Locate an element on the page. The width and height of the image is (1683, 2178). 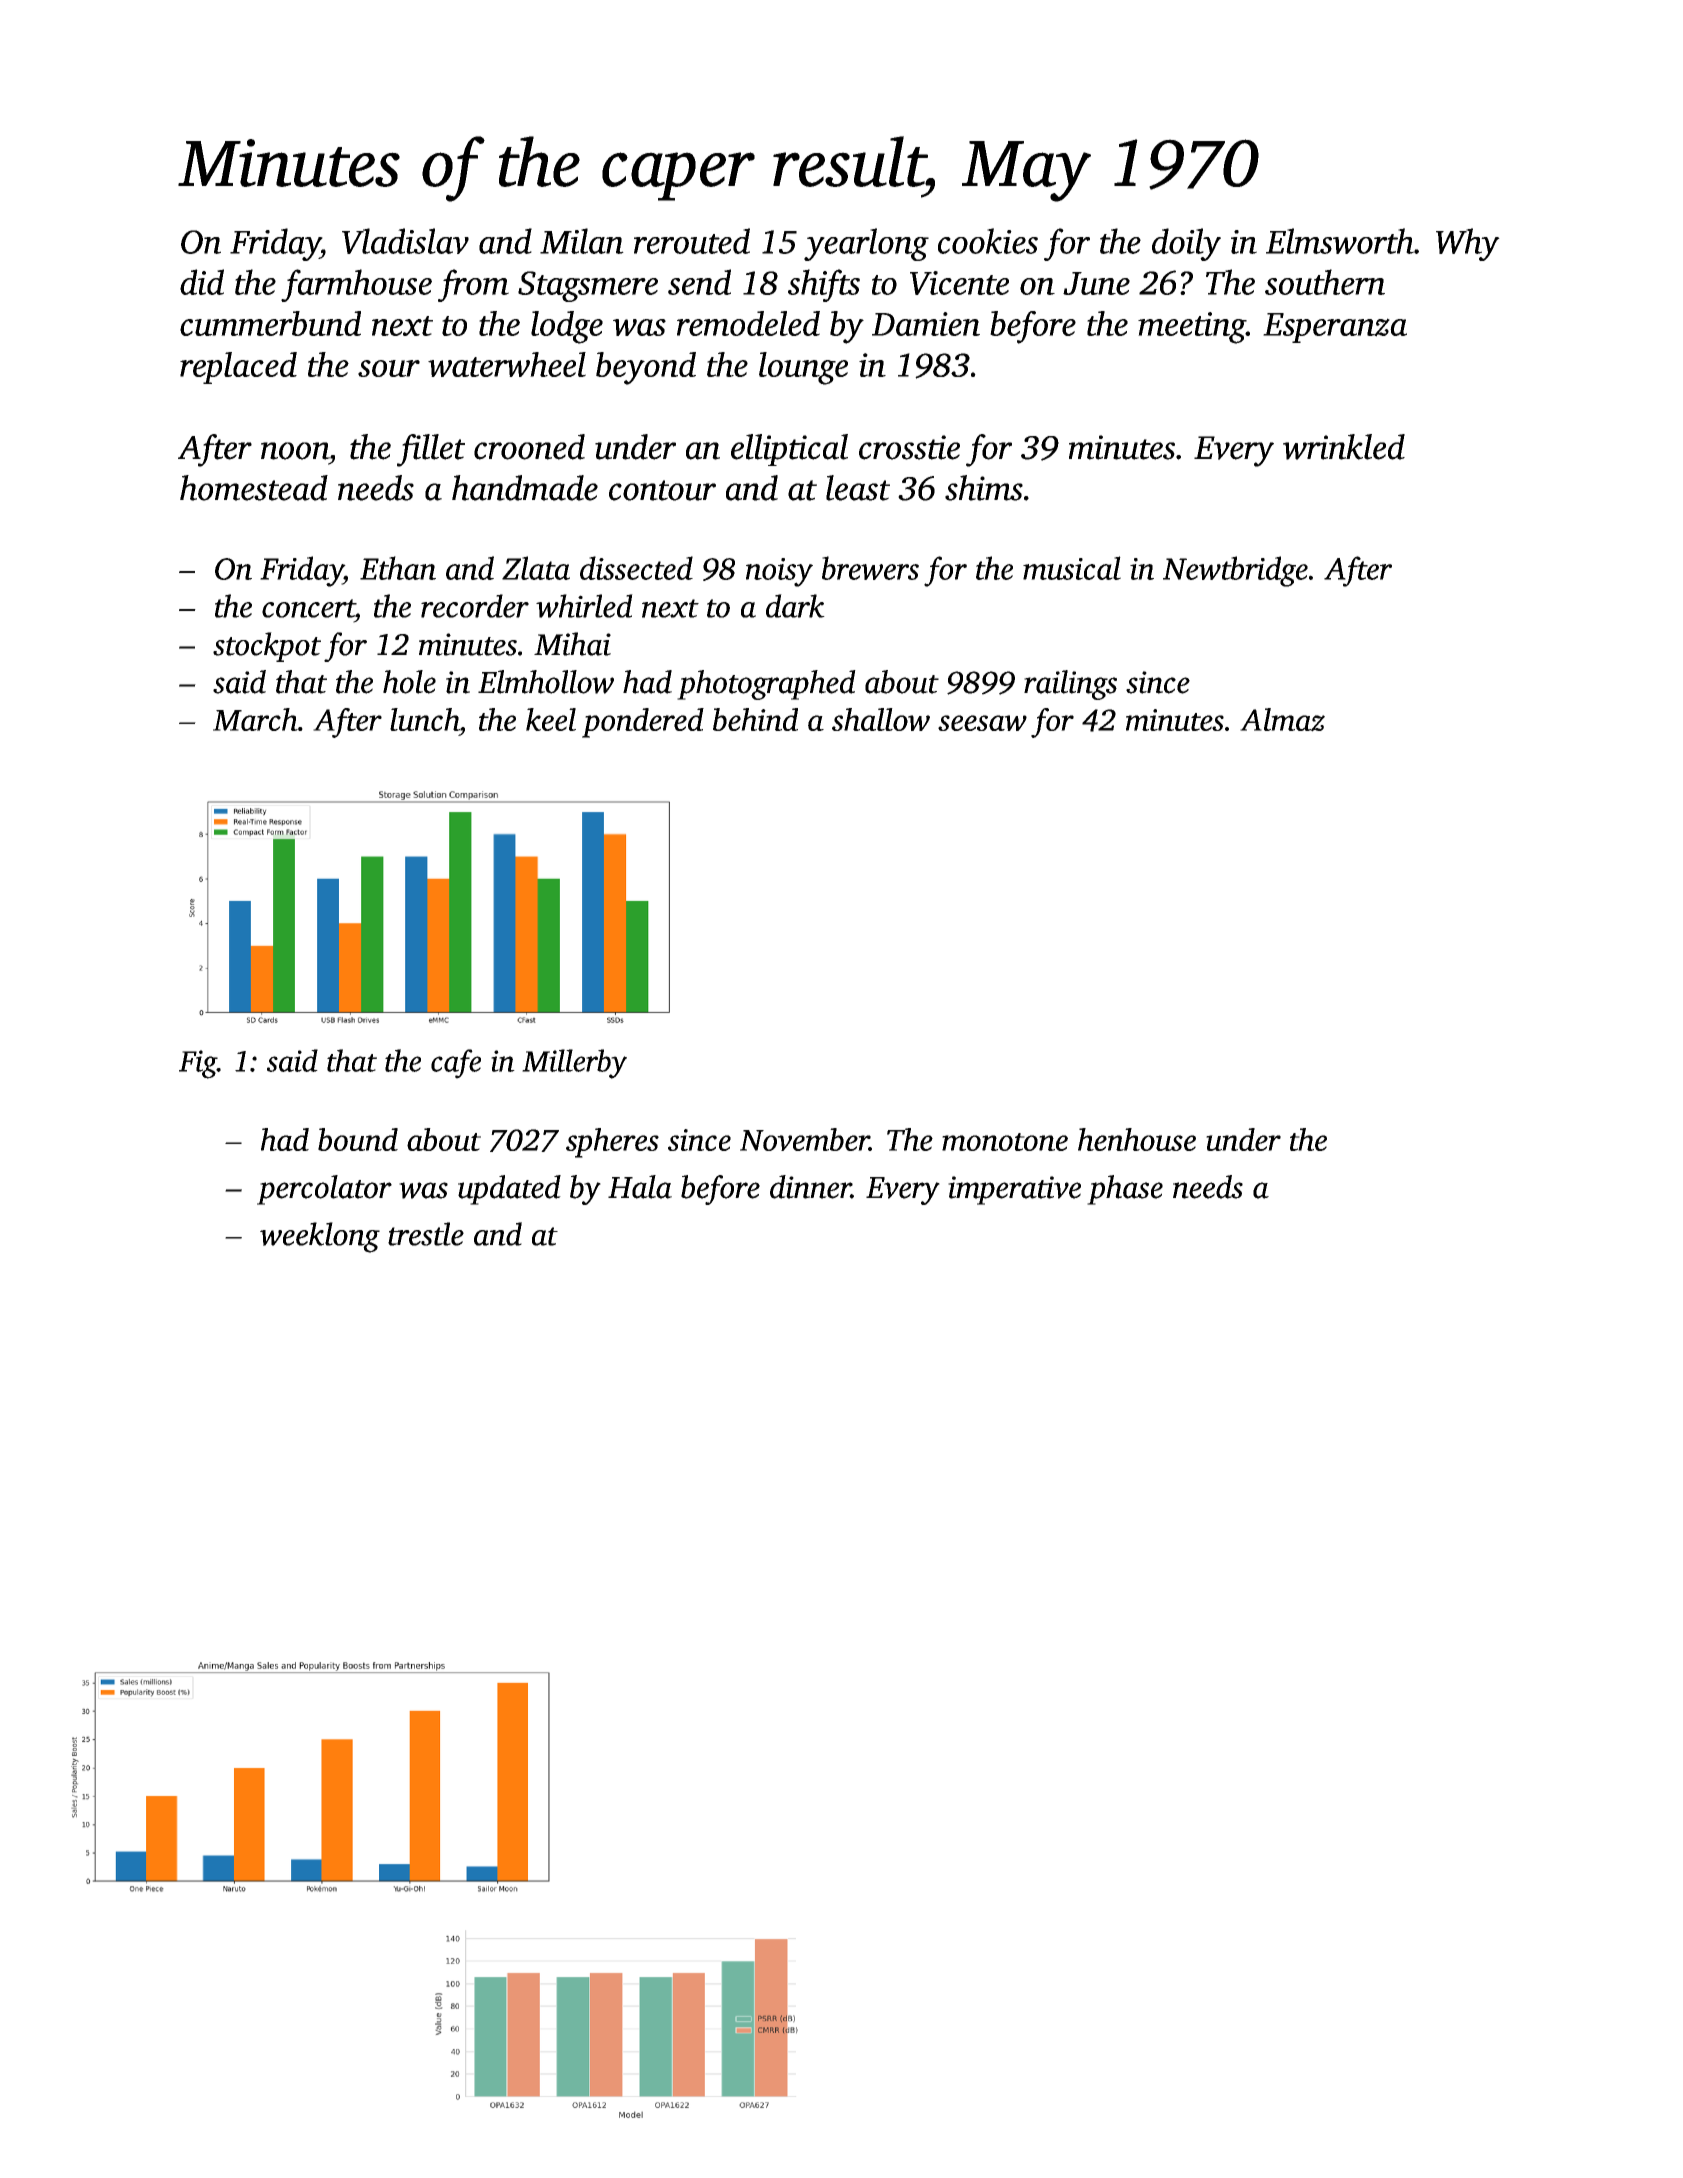
dark is located at coordinates (795, 606).
